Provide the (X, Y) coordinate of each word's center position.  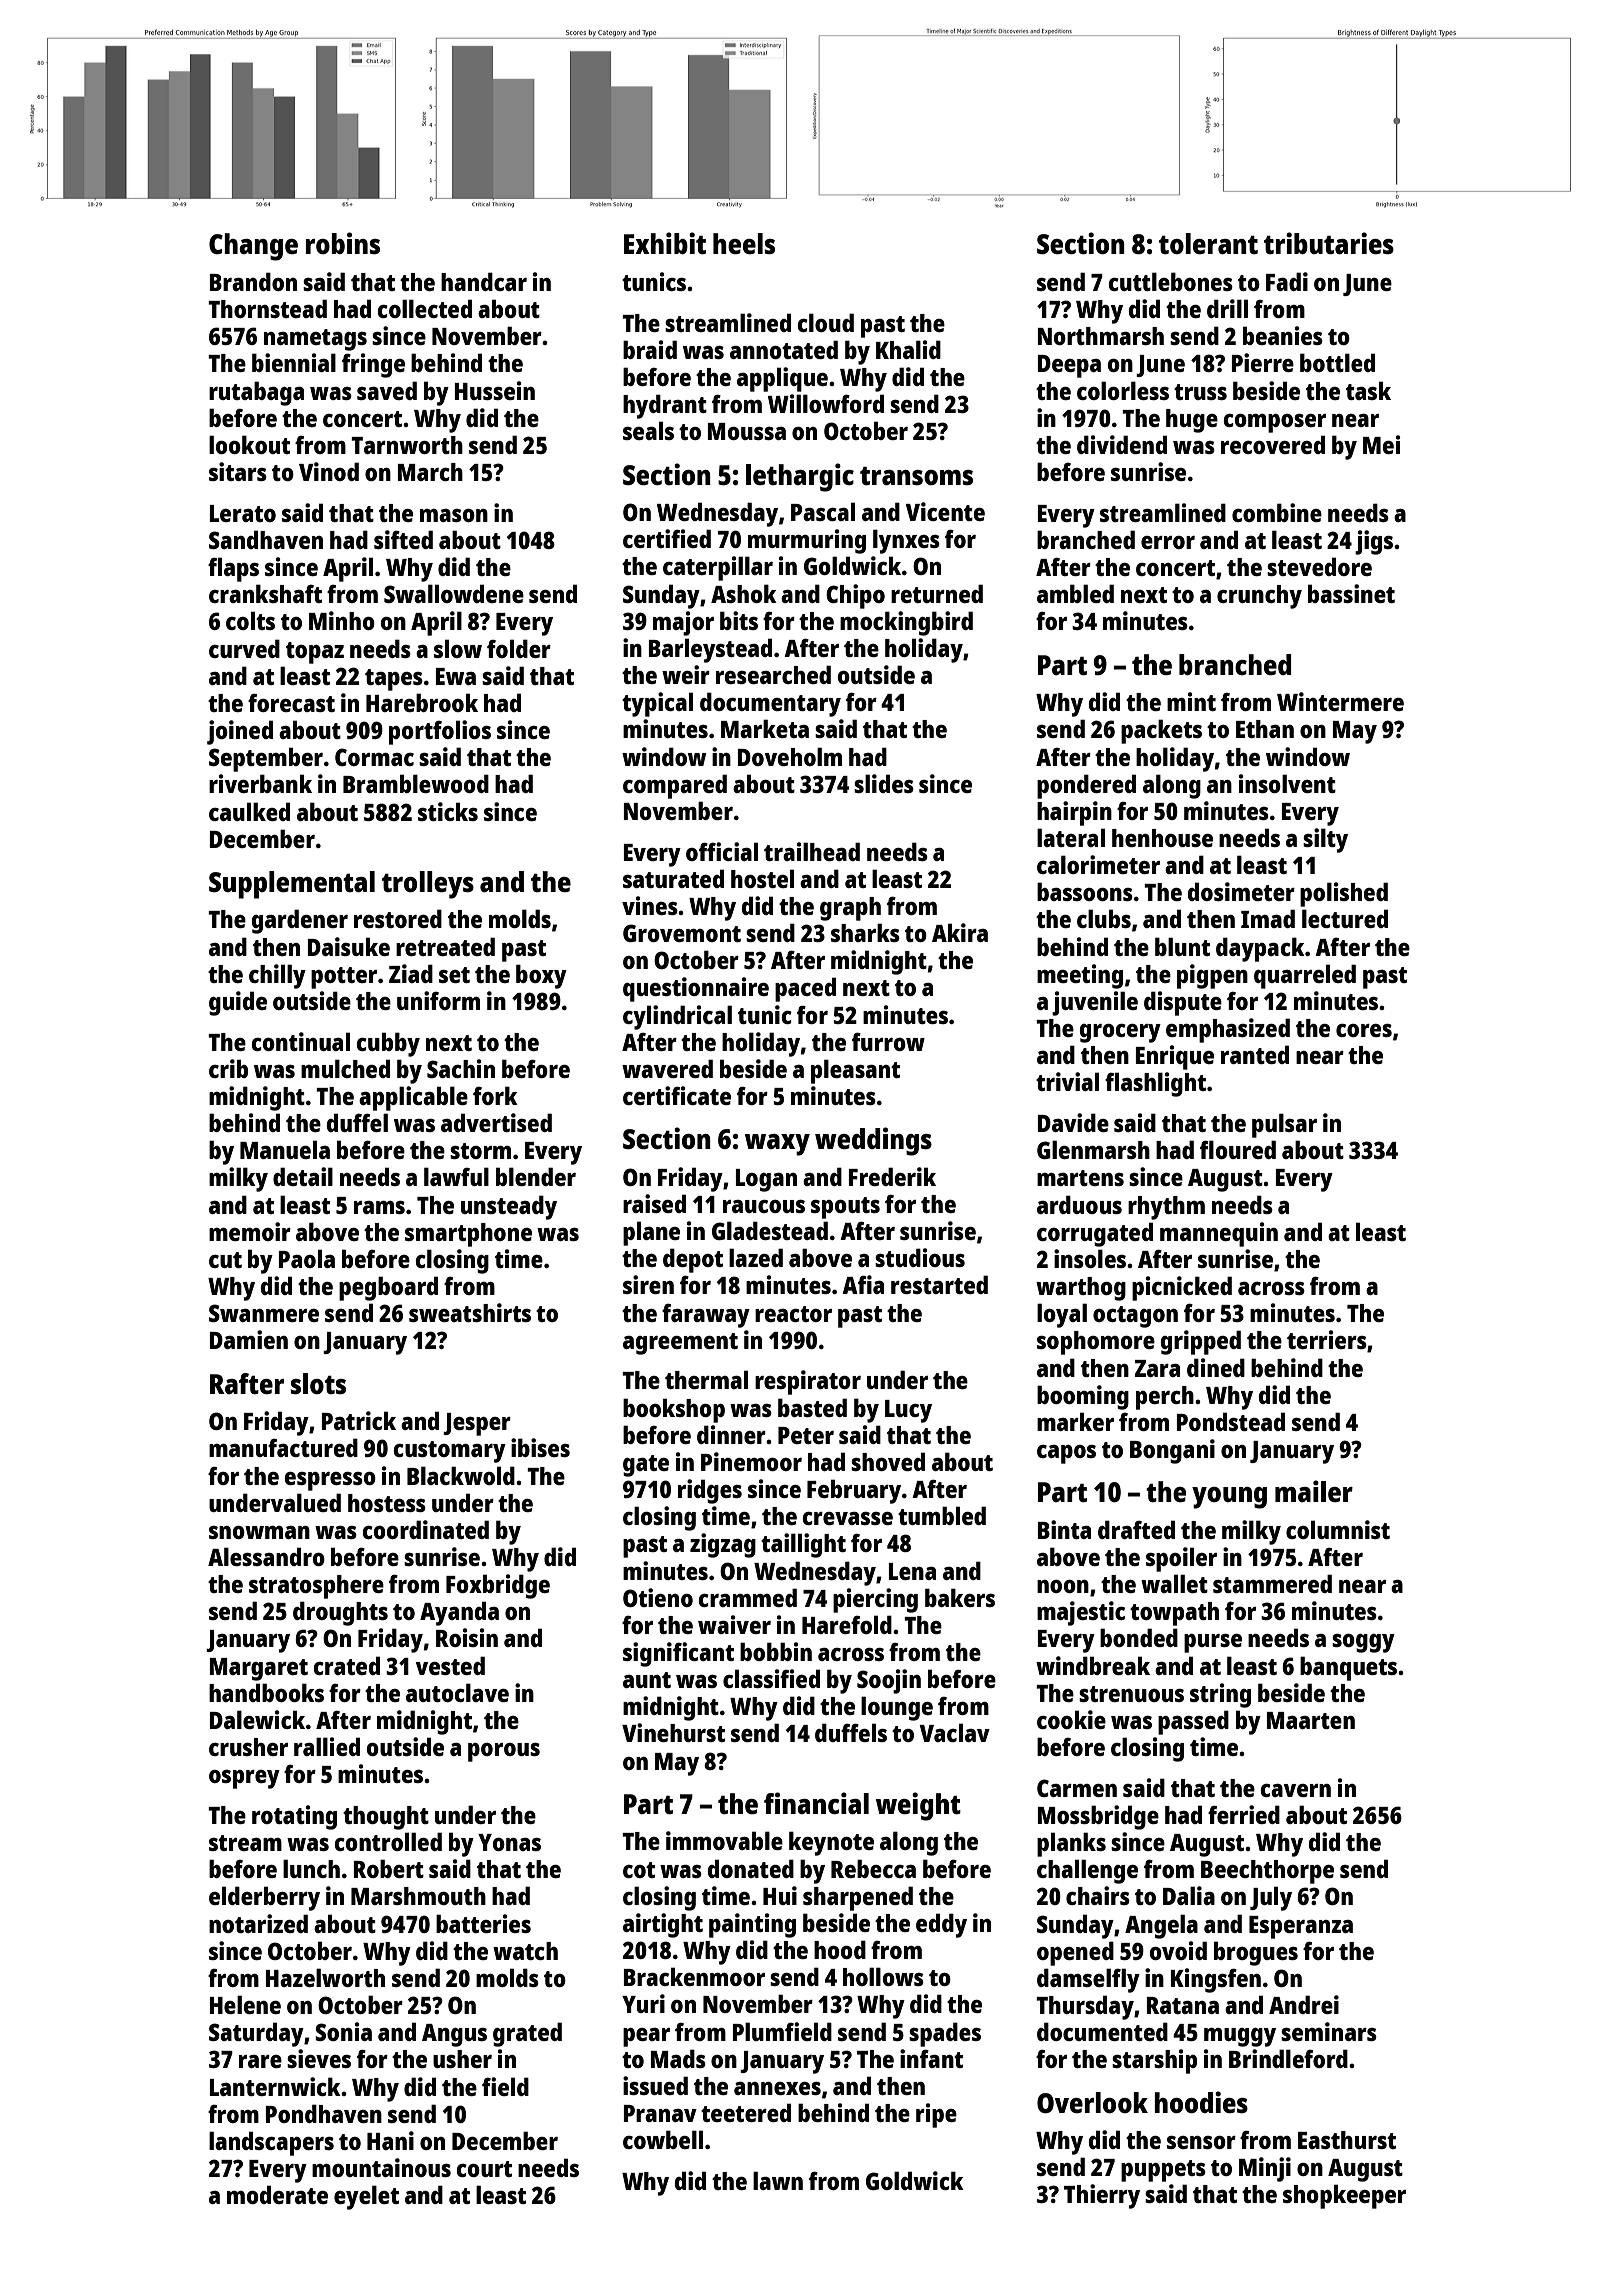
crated (346, 1665)
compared (675, 786)
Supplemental (292, 885)
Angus (454, 2035)
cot (639, 1870)
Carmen (1077, 1788)
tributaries (1329, 243)
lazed (756, 1257)
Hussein (495, 390)
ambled (1075, 593)
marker (1075, 1421)
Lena (912, 1571)
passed (1193, 1722)
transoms (916, 476)
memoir (250, 1231)
